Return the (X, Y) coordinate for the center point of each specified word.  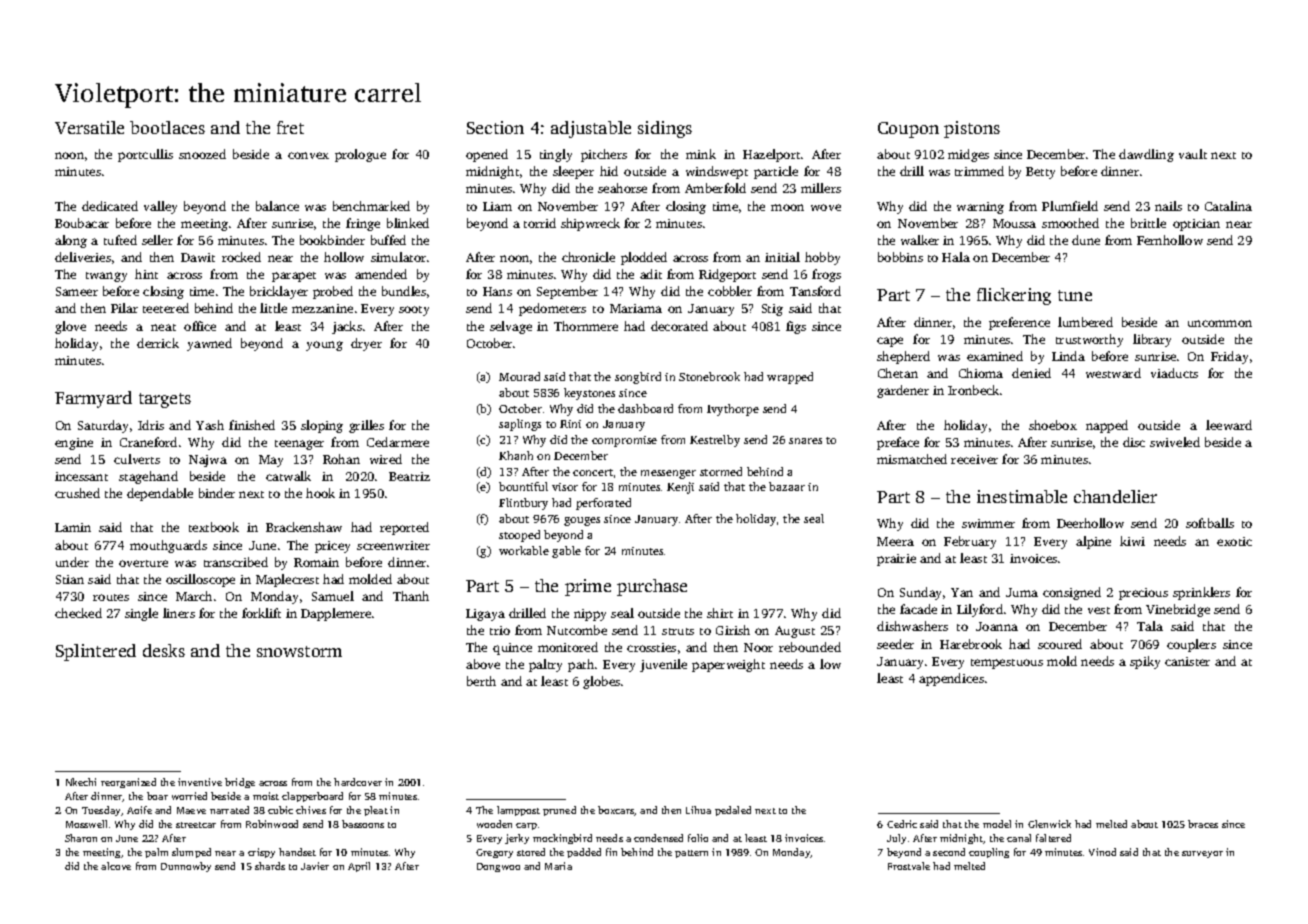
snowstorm (299, 651)
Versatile (89, 127)
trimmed (979, 171)
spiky (1145, 662)
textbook (214, 527)
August (795, 632)
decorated (679, 326)
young (324, 346)
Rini (570, 424)
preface (898, 443)
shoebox (1053, 425)
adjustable (591, 129)
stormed (721, 471)
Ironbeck (973, 390)
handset (297, 852)
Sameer (77, 291)
